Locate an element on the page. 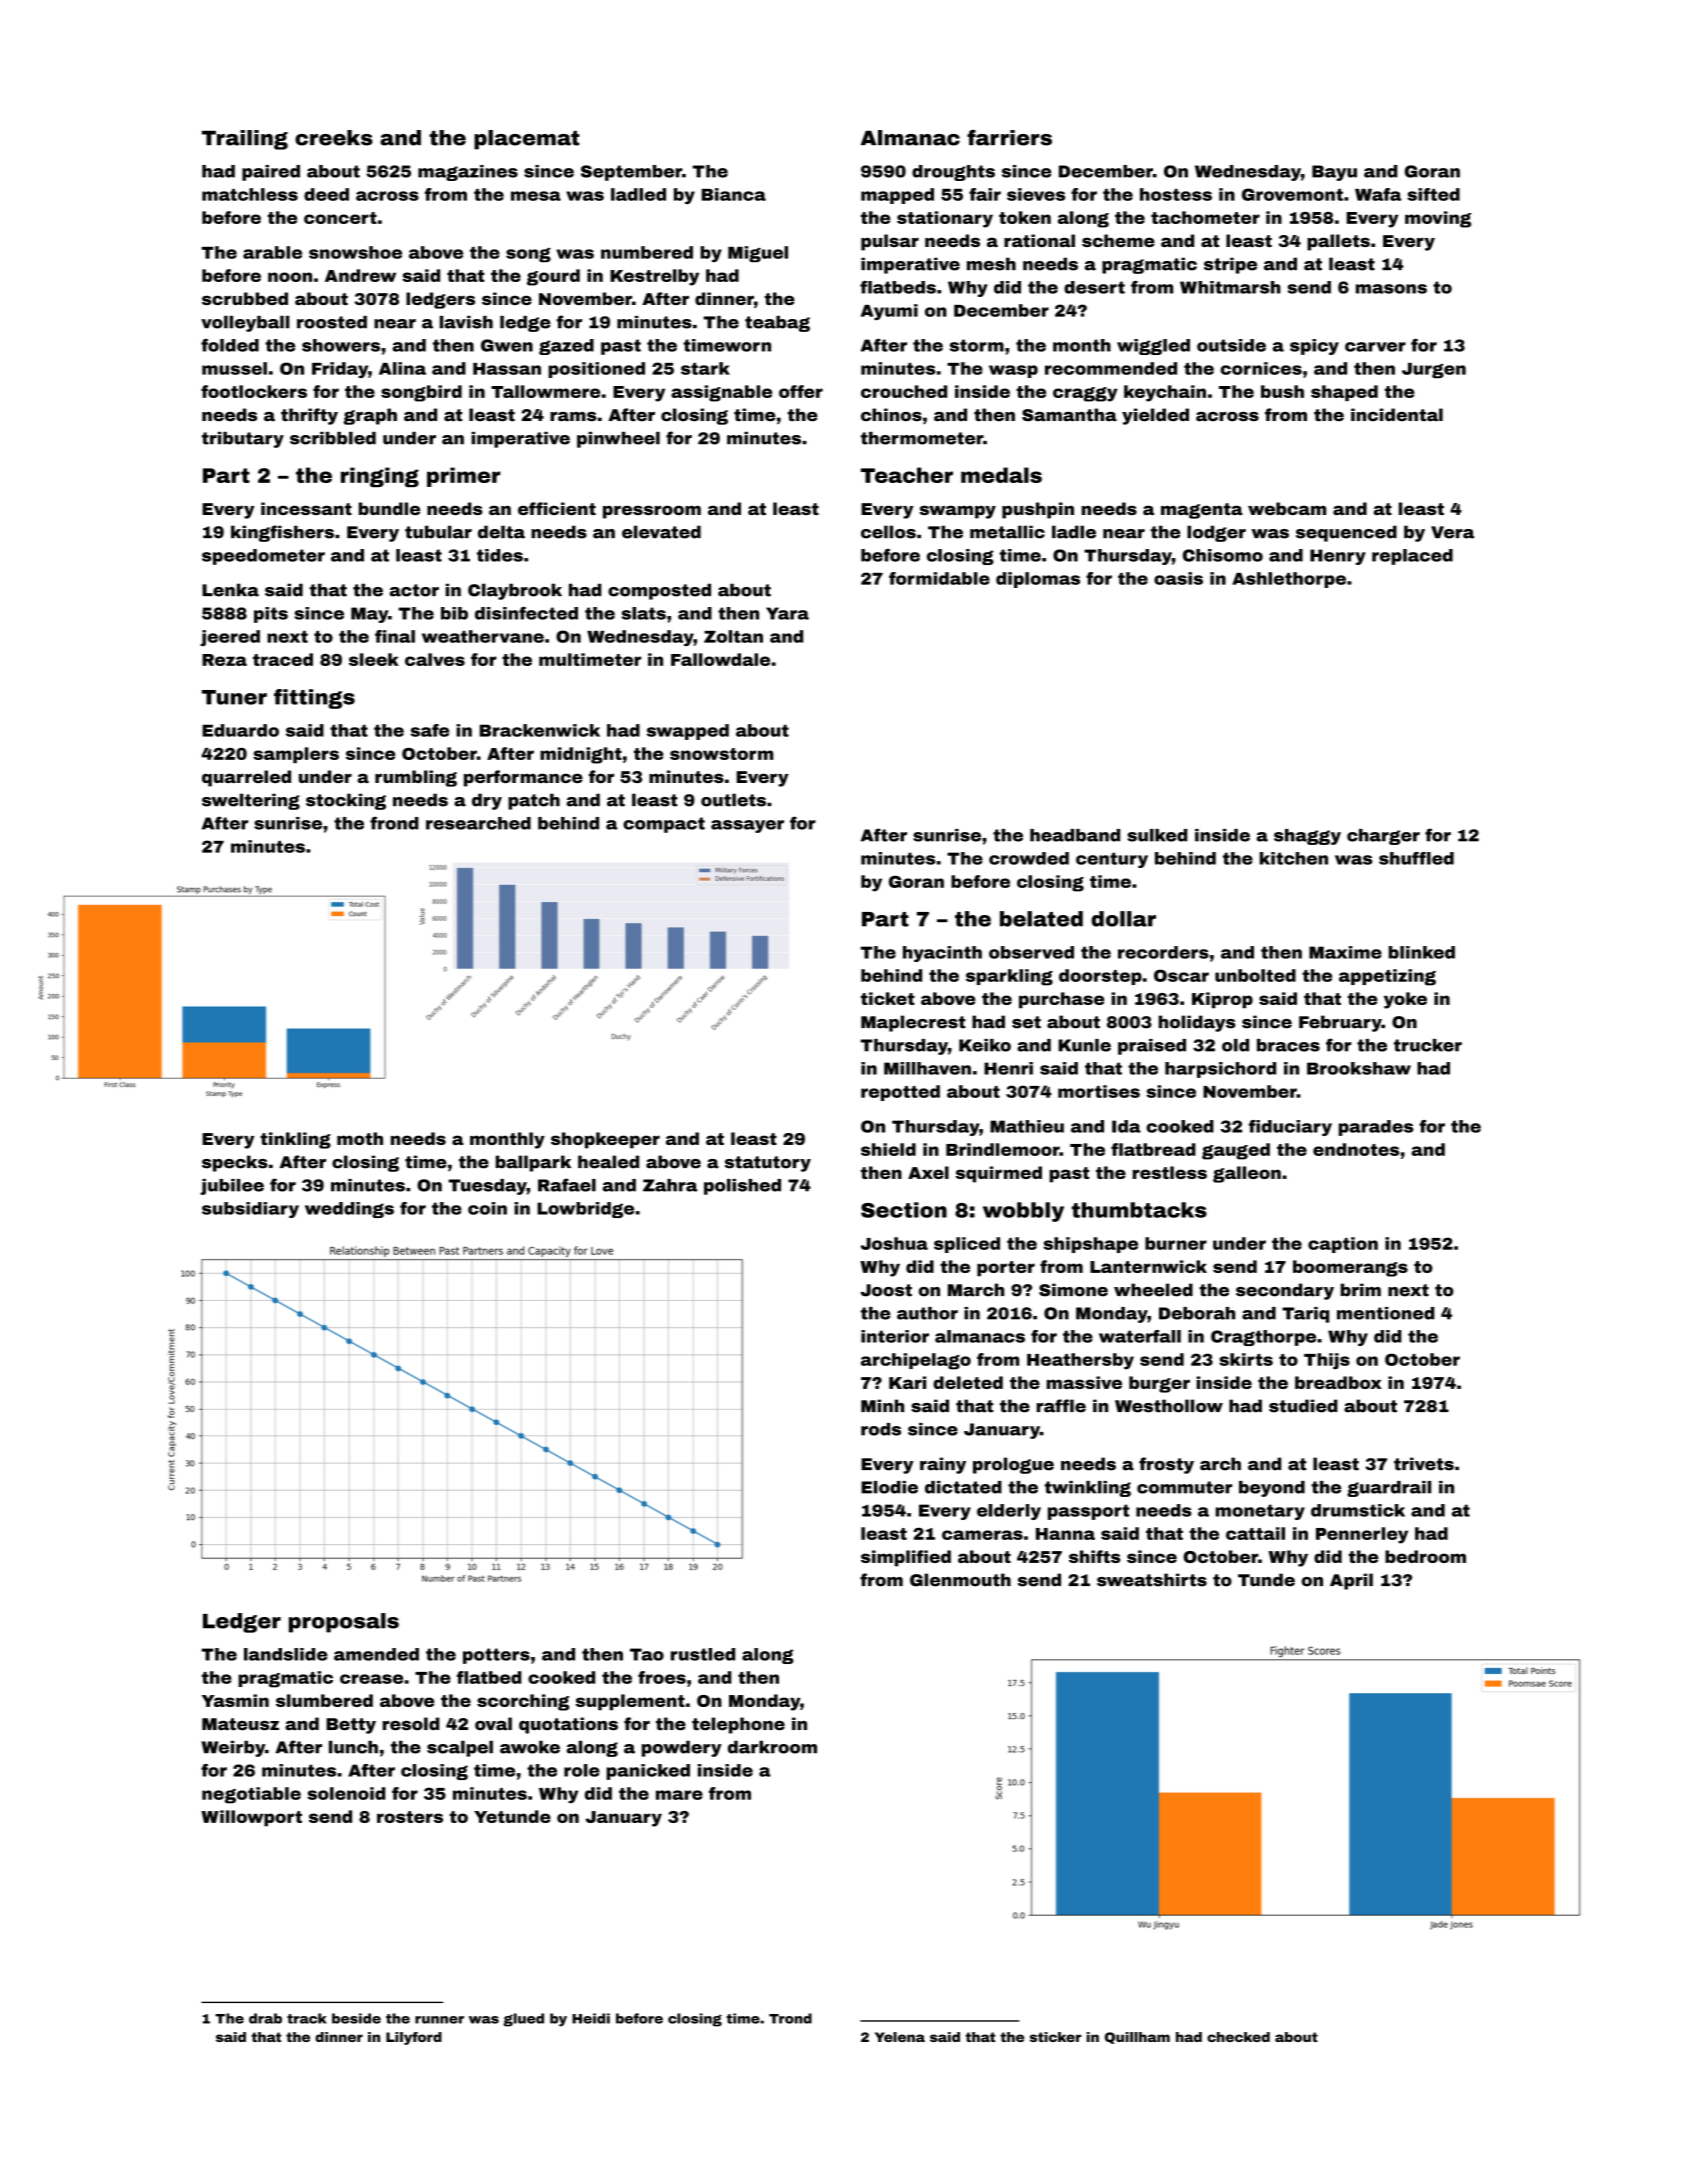 Image resolution: width=1683 pixels, height=2178 pixels. Yasmin is located at coordinates (235, 1700).
